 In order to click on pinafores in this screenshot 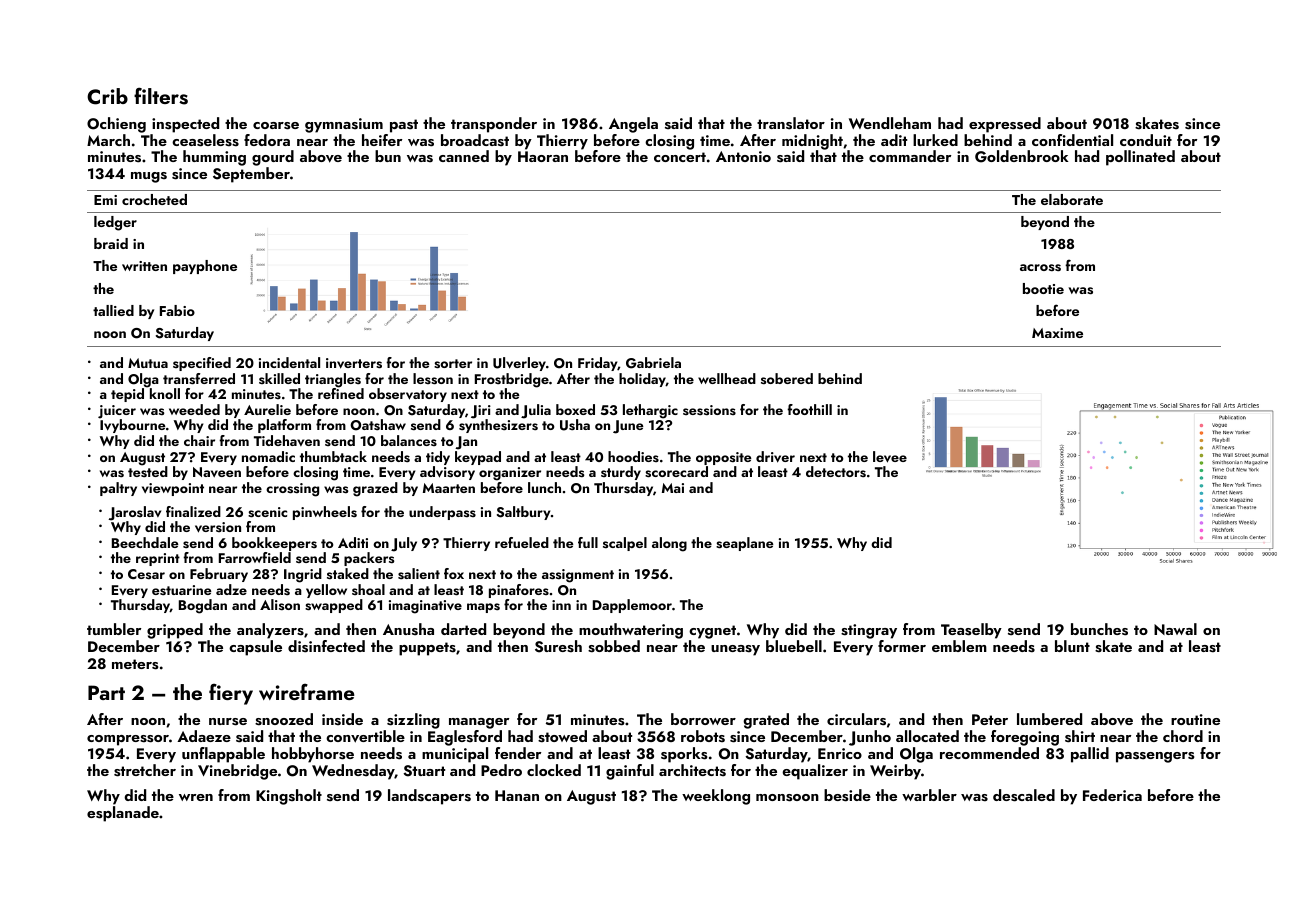, I will do `click(519, 591)`.
